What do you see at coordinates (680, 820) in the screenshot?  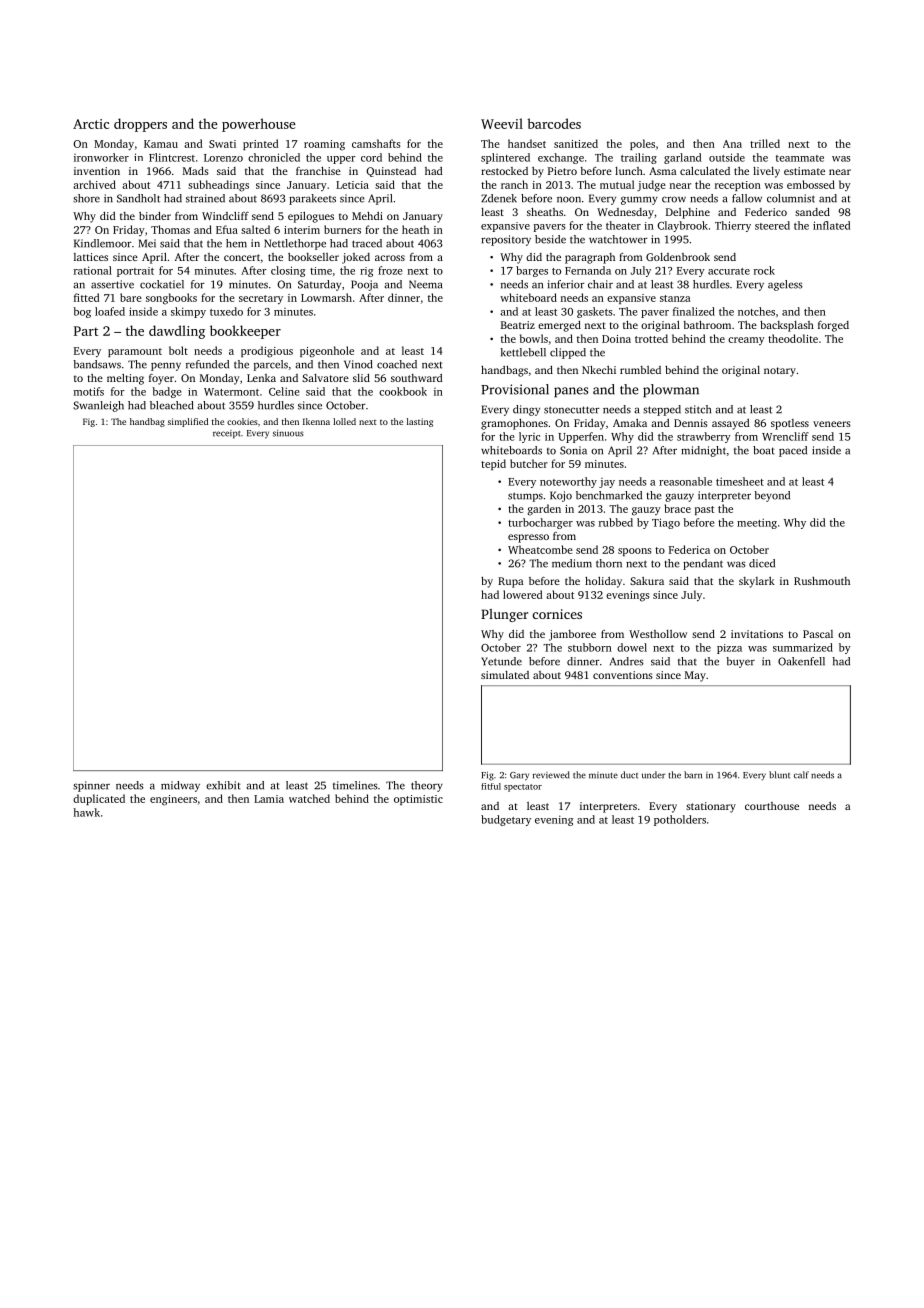 I see `potholders` at bounding box center [680, 820].
